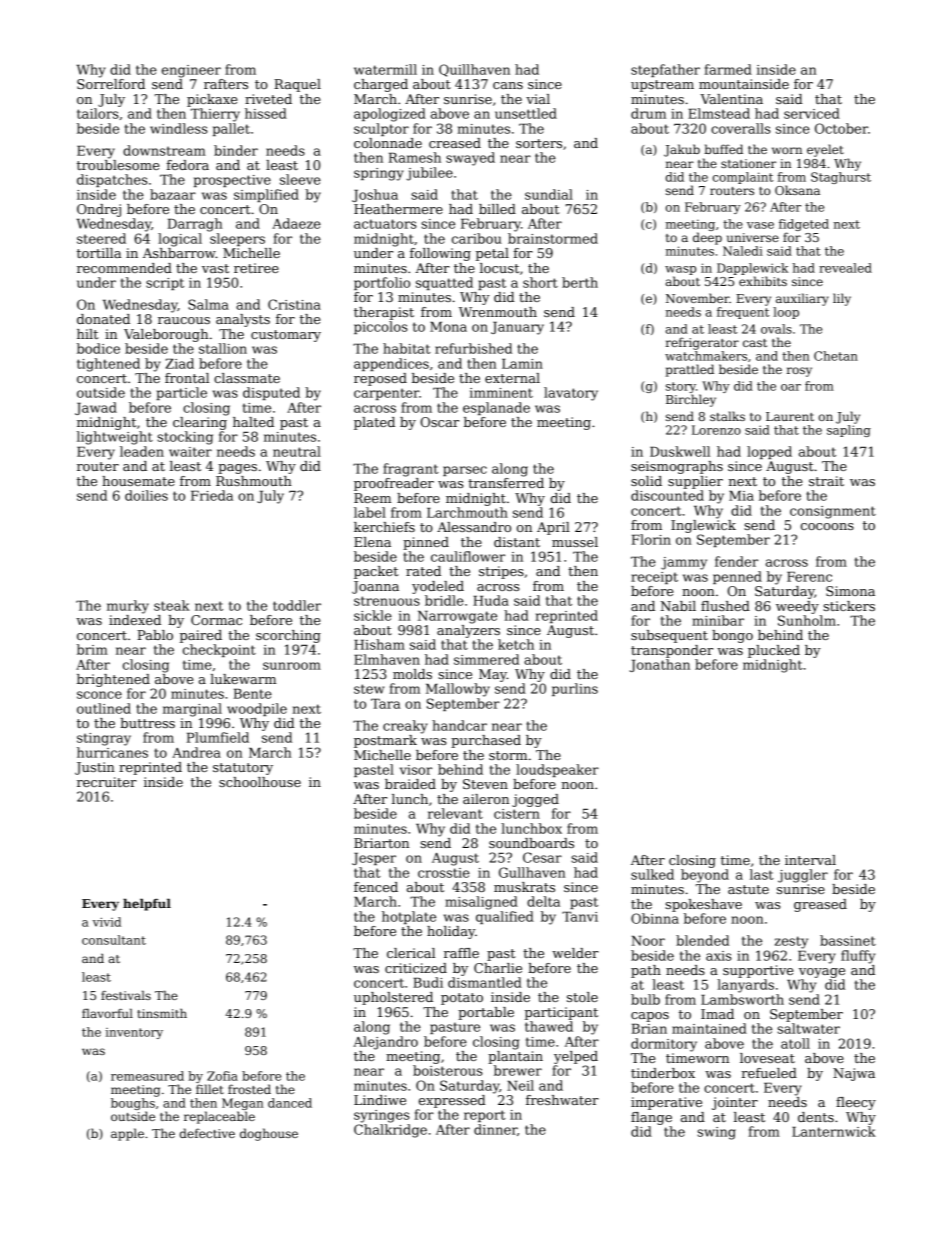 The height and width of the image is (1233, 952). Describe the element at coordinates (382, 1116) in the image. I see `syringes` at that location.
